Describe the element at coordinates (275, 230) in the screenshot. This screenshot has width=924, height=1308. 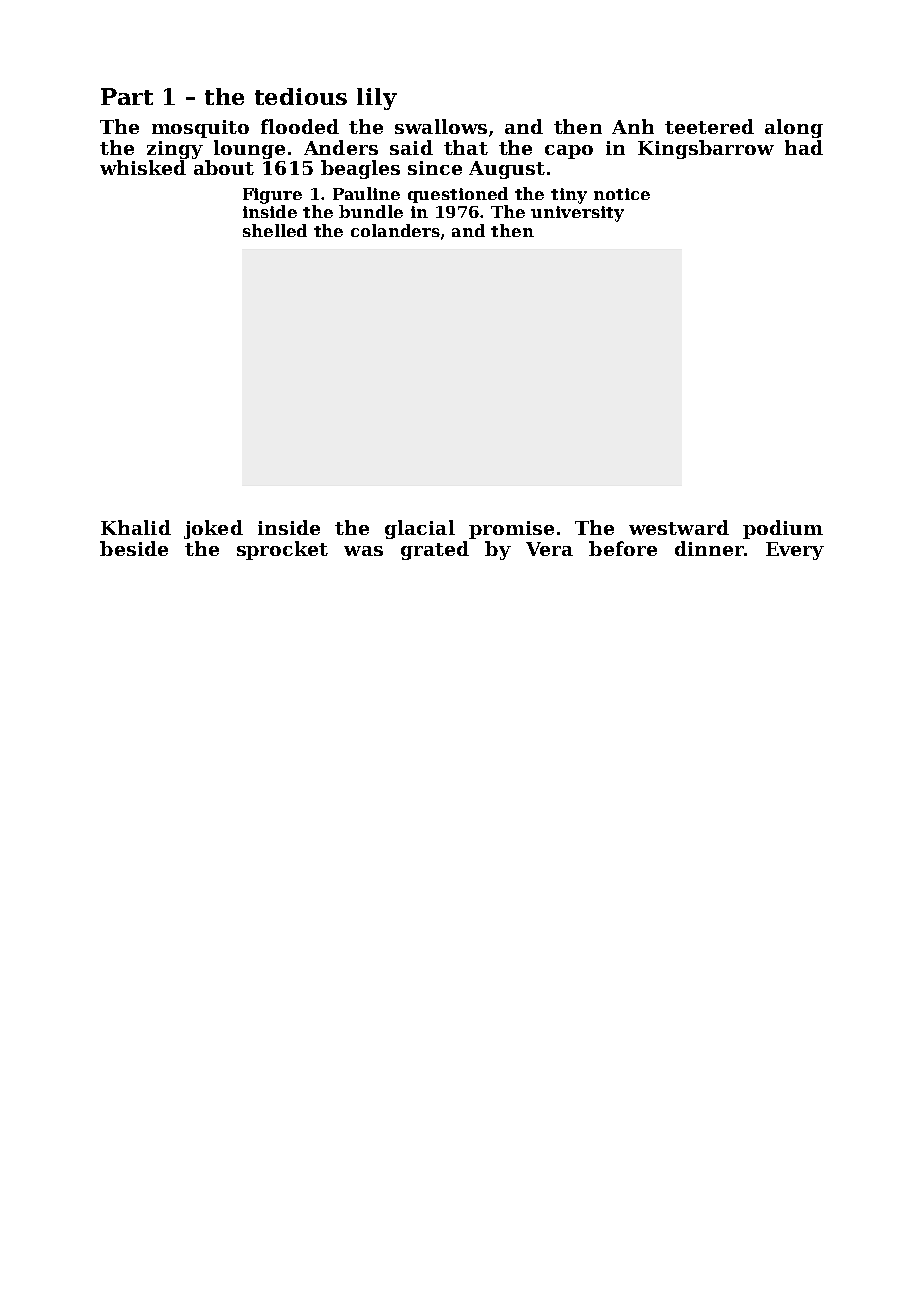
I see `shelled` at that location.
